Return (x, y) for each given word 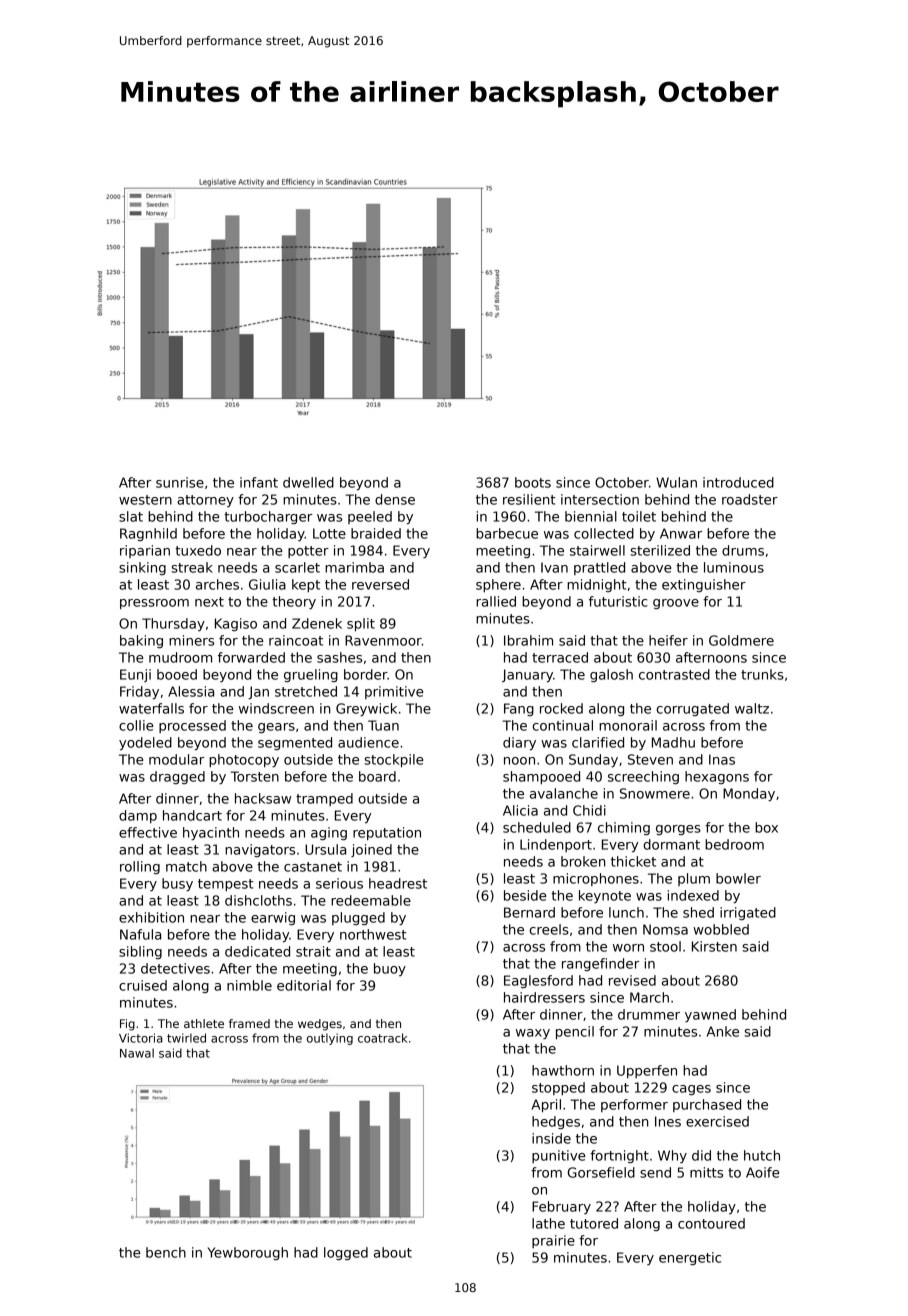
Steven (650, 759)
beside (525, 895)
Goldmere (741, 640)
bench (166, 1252)
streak (192, 567)
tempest (226, 885)
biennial (591, 516)
